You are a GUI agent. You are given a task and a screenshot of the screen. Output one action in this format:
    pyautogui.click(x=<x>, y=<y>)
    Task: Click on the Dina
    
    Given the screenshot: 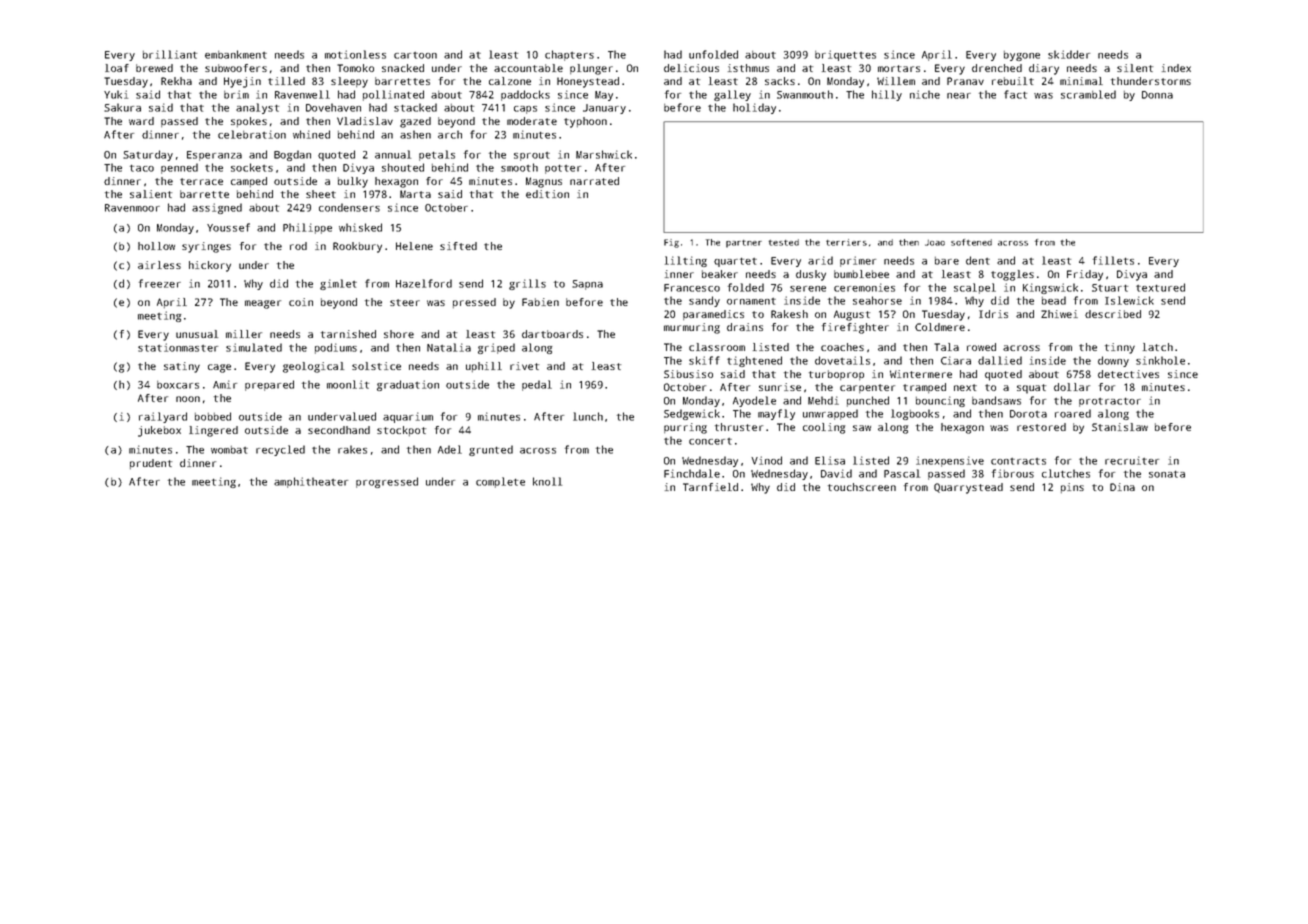 What is the action you would take?
    pyautogui.click(x=1122, y=487)
